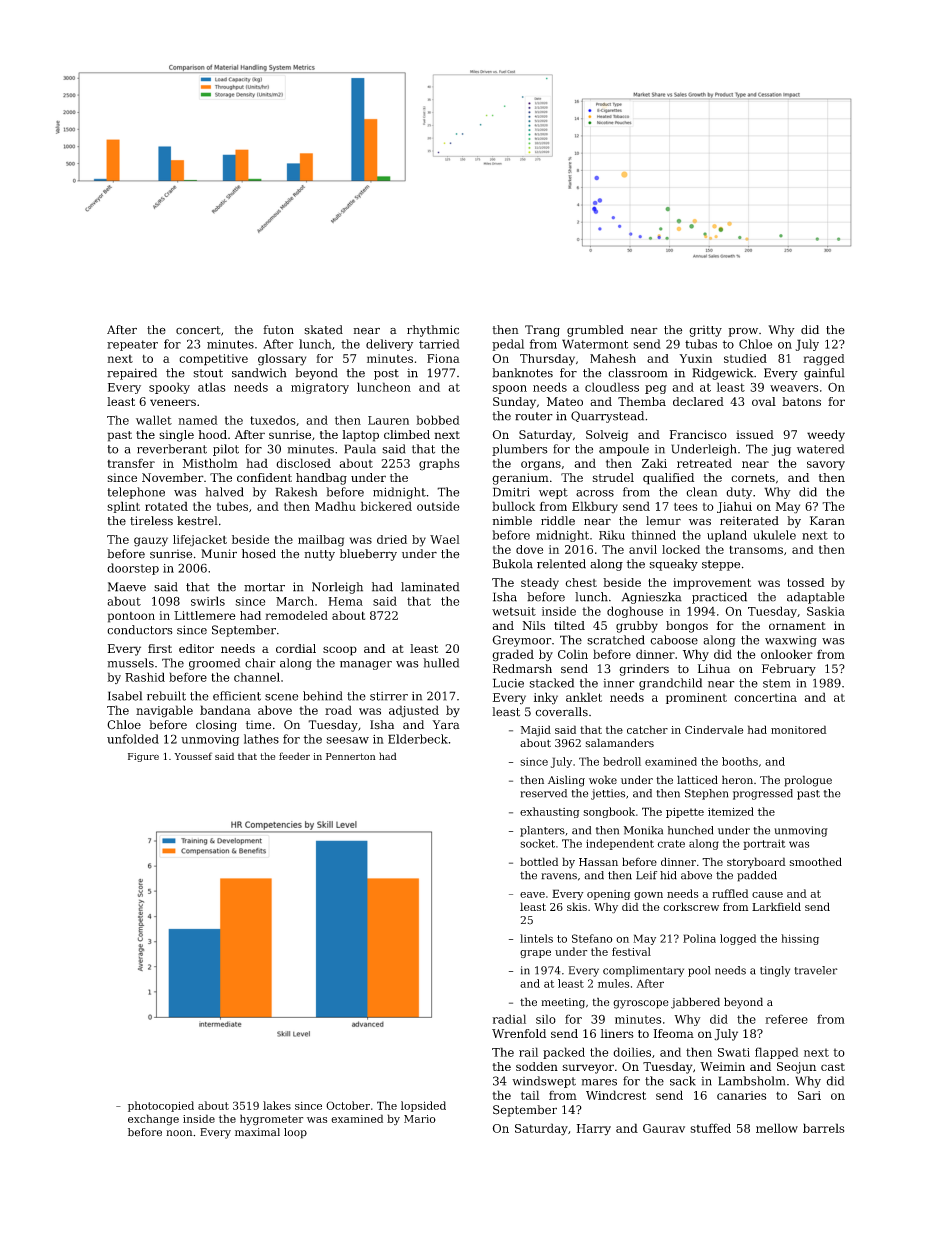 This document has width=952, height=1233. I want to click on planters, so click(542, 831).
